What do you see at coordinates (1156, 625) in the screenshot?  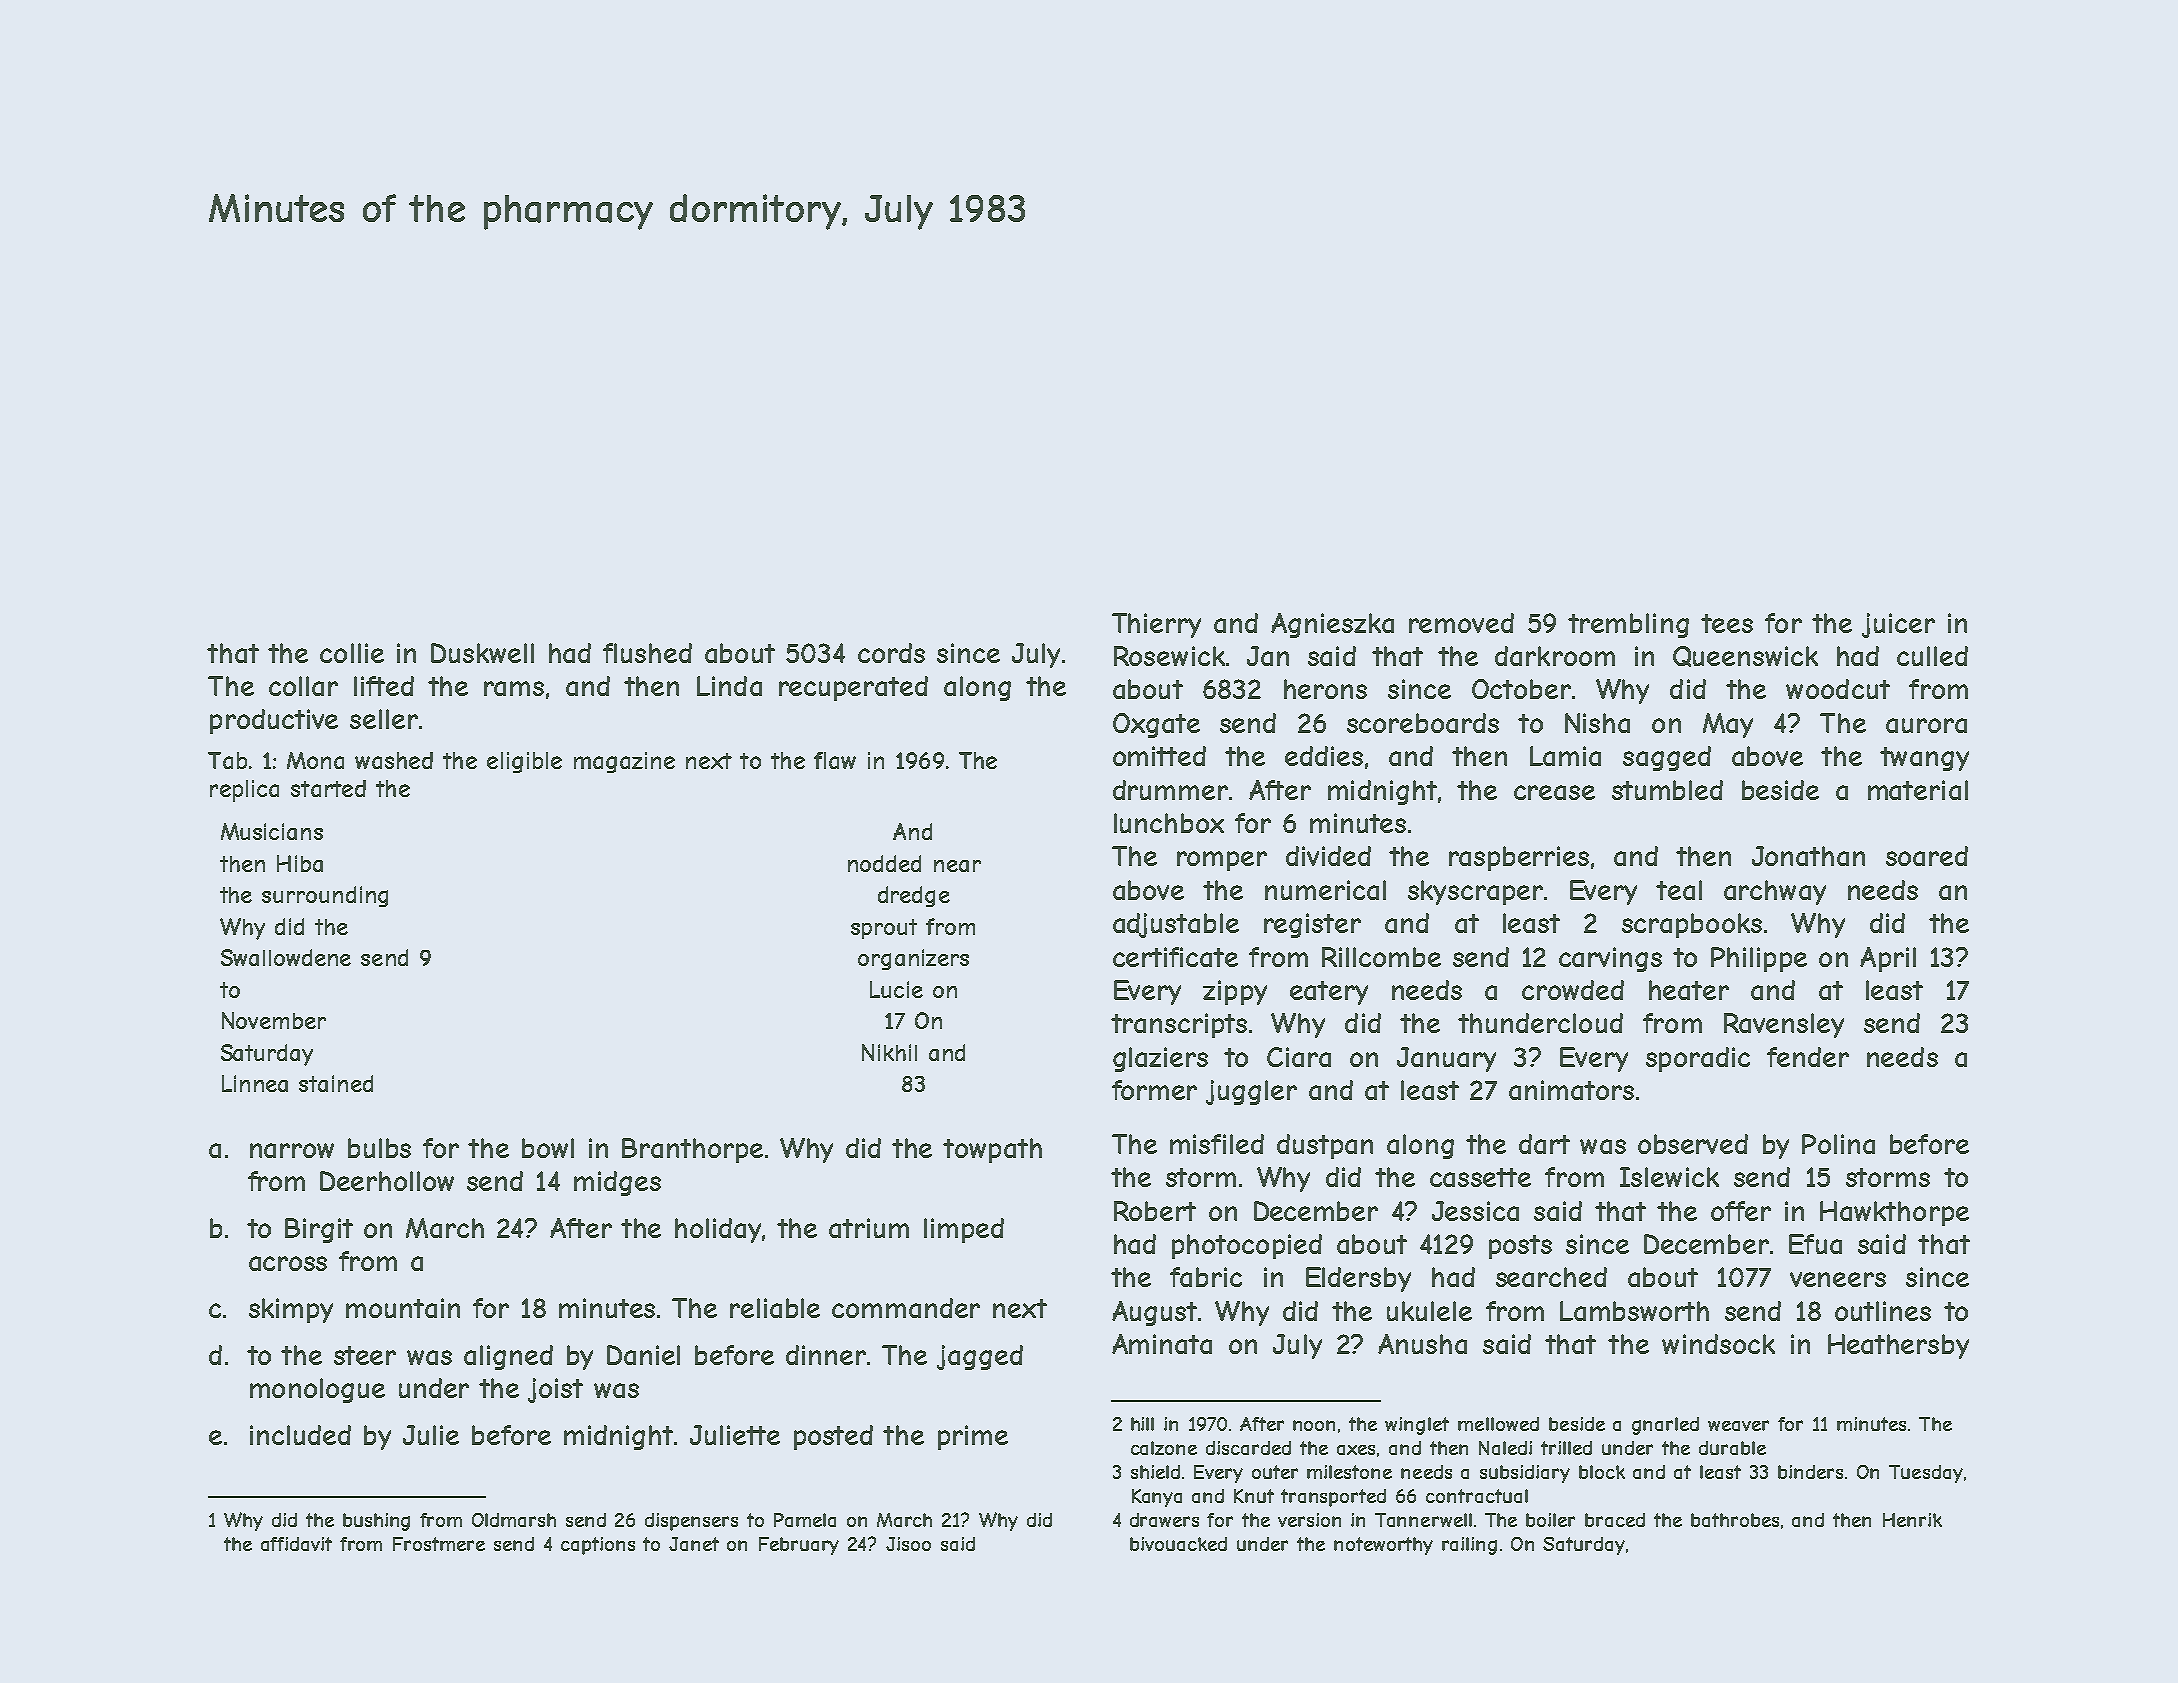 I see `Thierry` at bounding box center [1156, 625].
